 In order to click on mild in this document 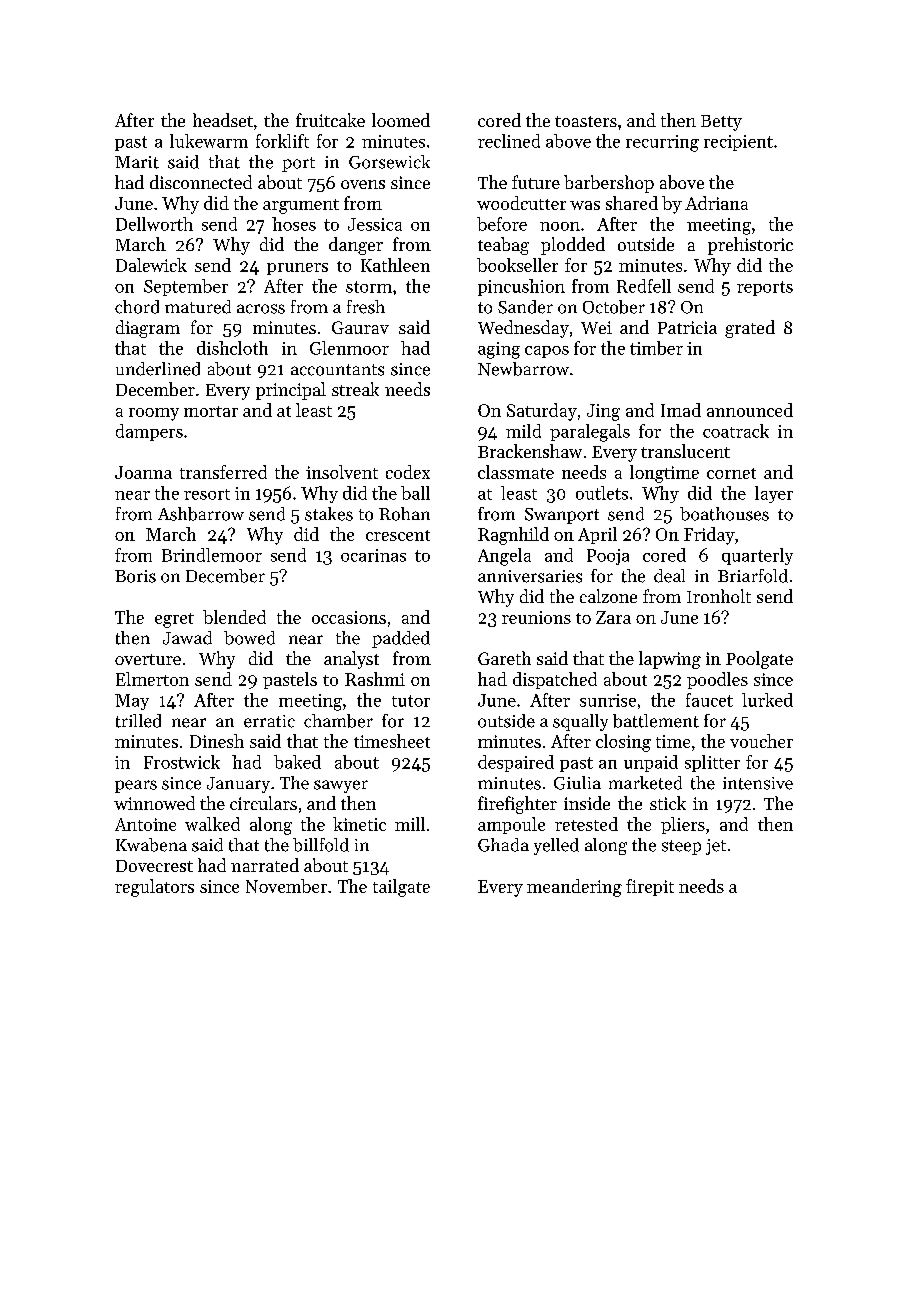, I will do `click(523, 431)`.
